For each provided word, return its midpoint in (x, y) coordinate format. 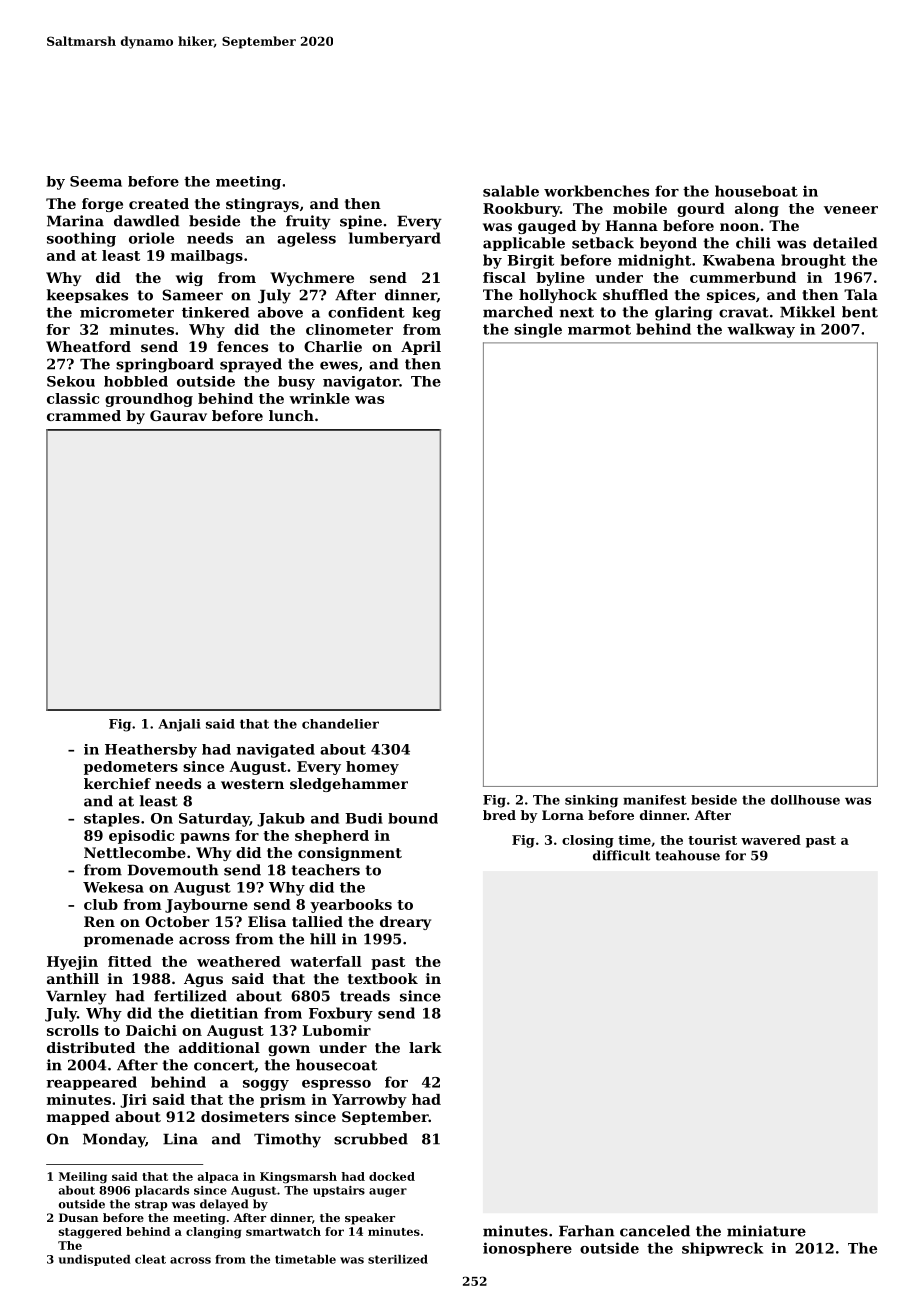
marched (518, 312)
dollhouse (805, 800)
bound (413, 818)
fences (242, 346)
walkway (761, 330)
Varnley (76, 997)
